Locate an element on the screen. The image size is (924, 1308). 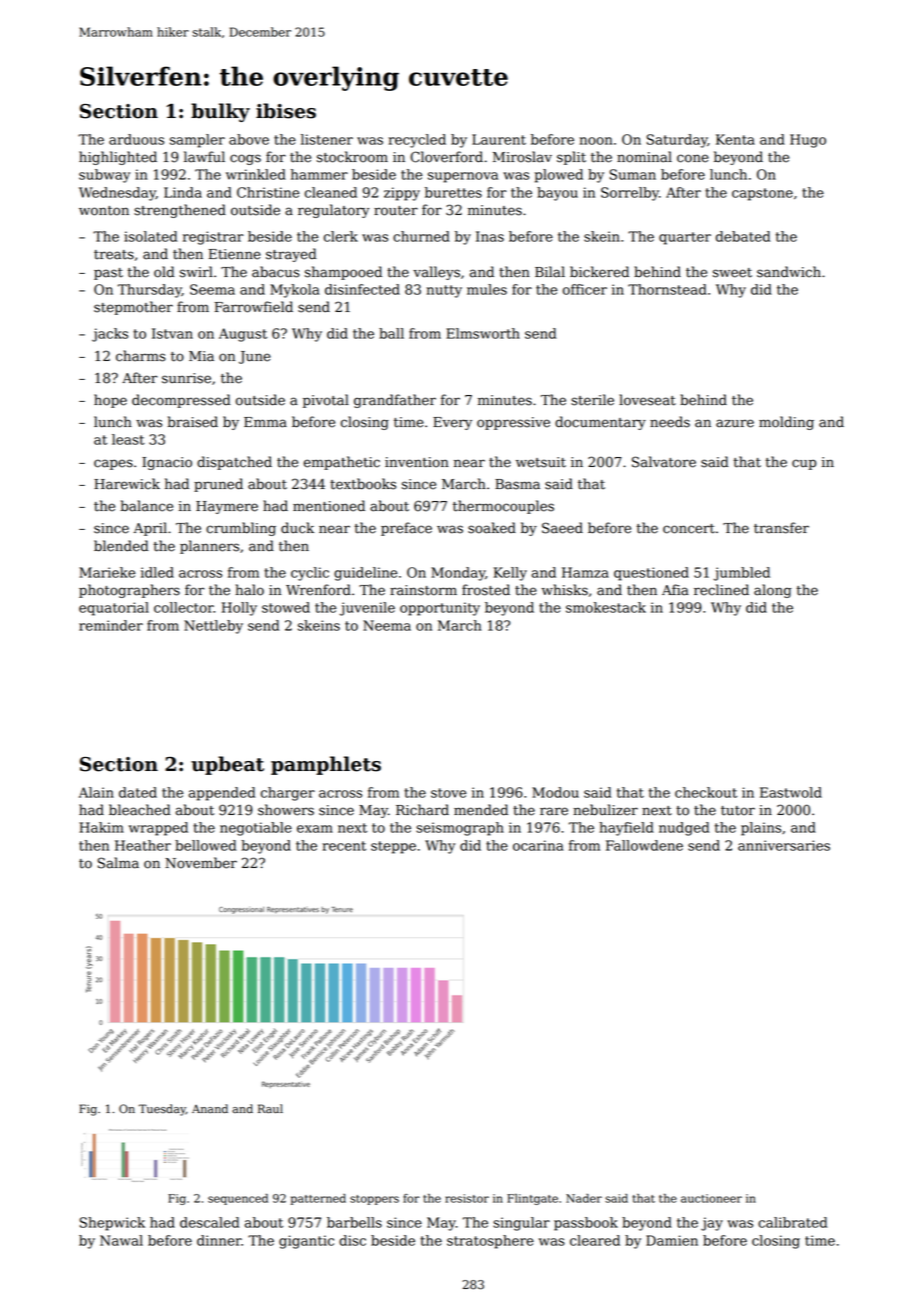
Cloverford is located at coordinates (446, 157).
